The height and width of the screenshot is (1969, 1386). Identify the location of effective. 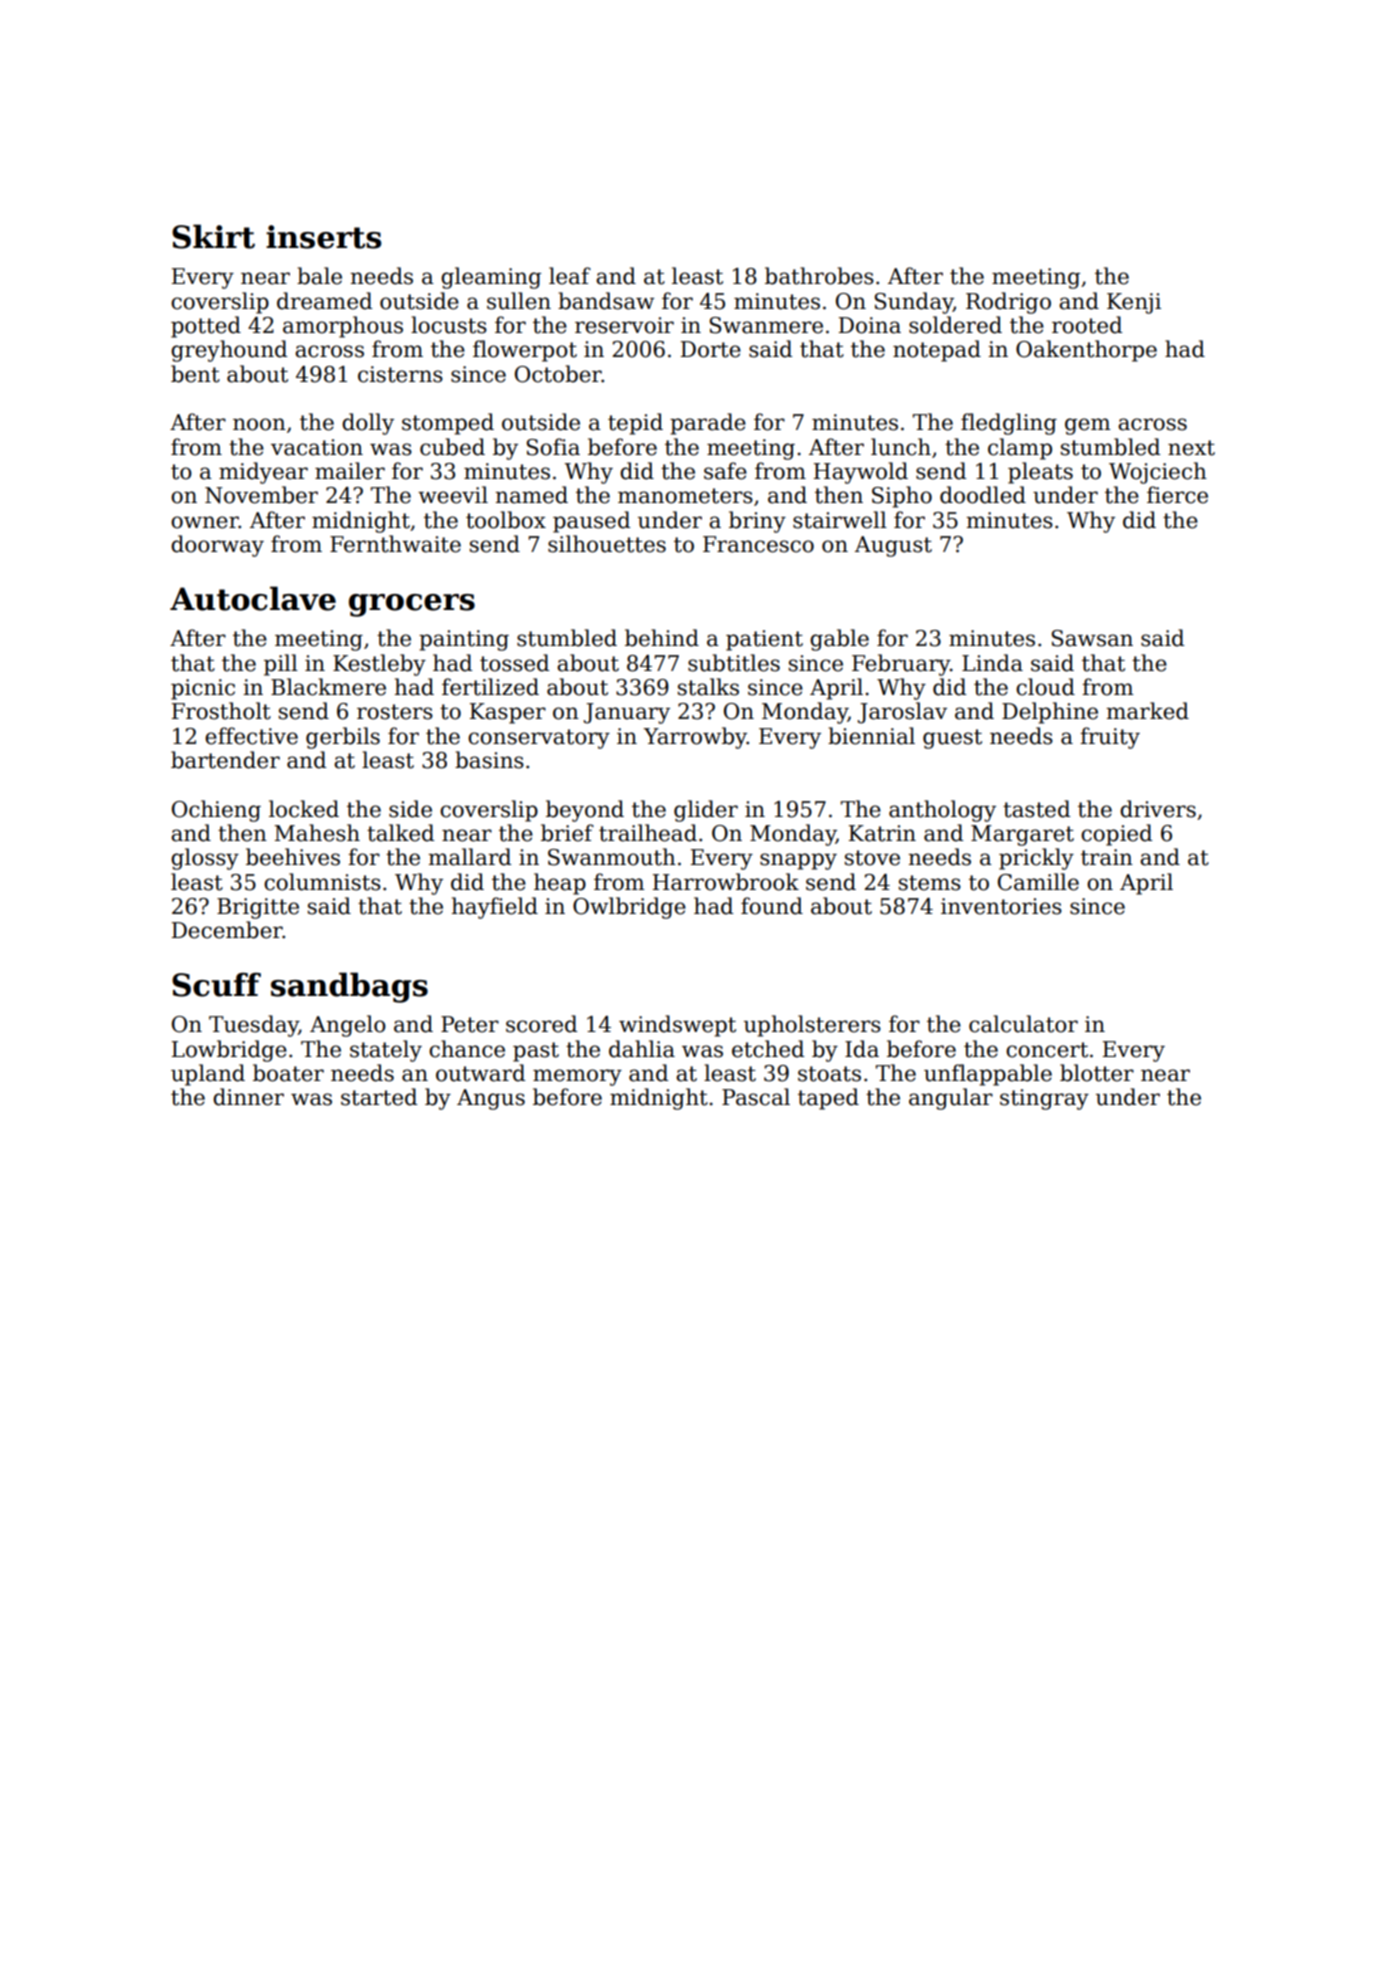
(251, 736).
